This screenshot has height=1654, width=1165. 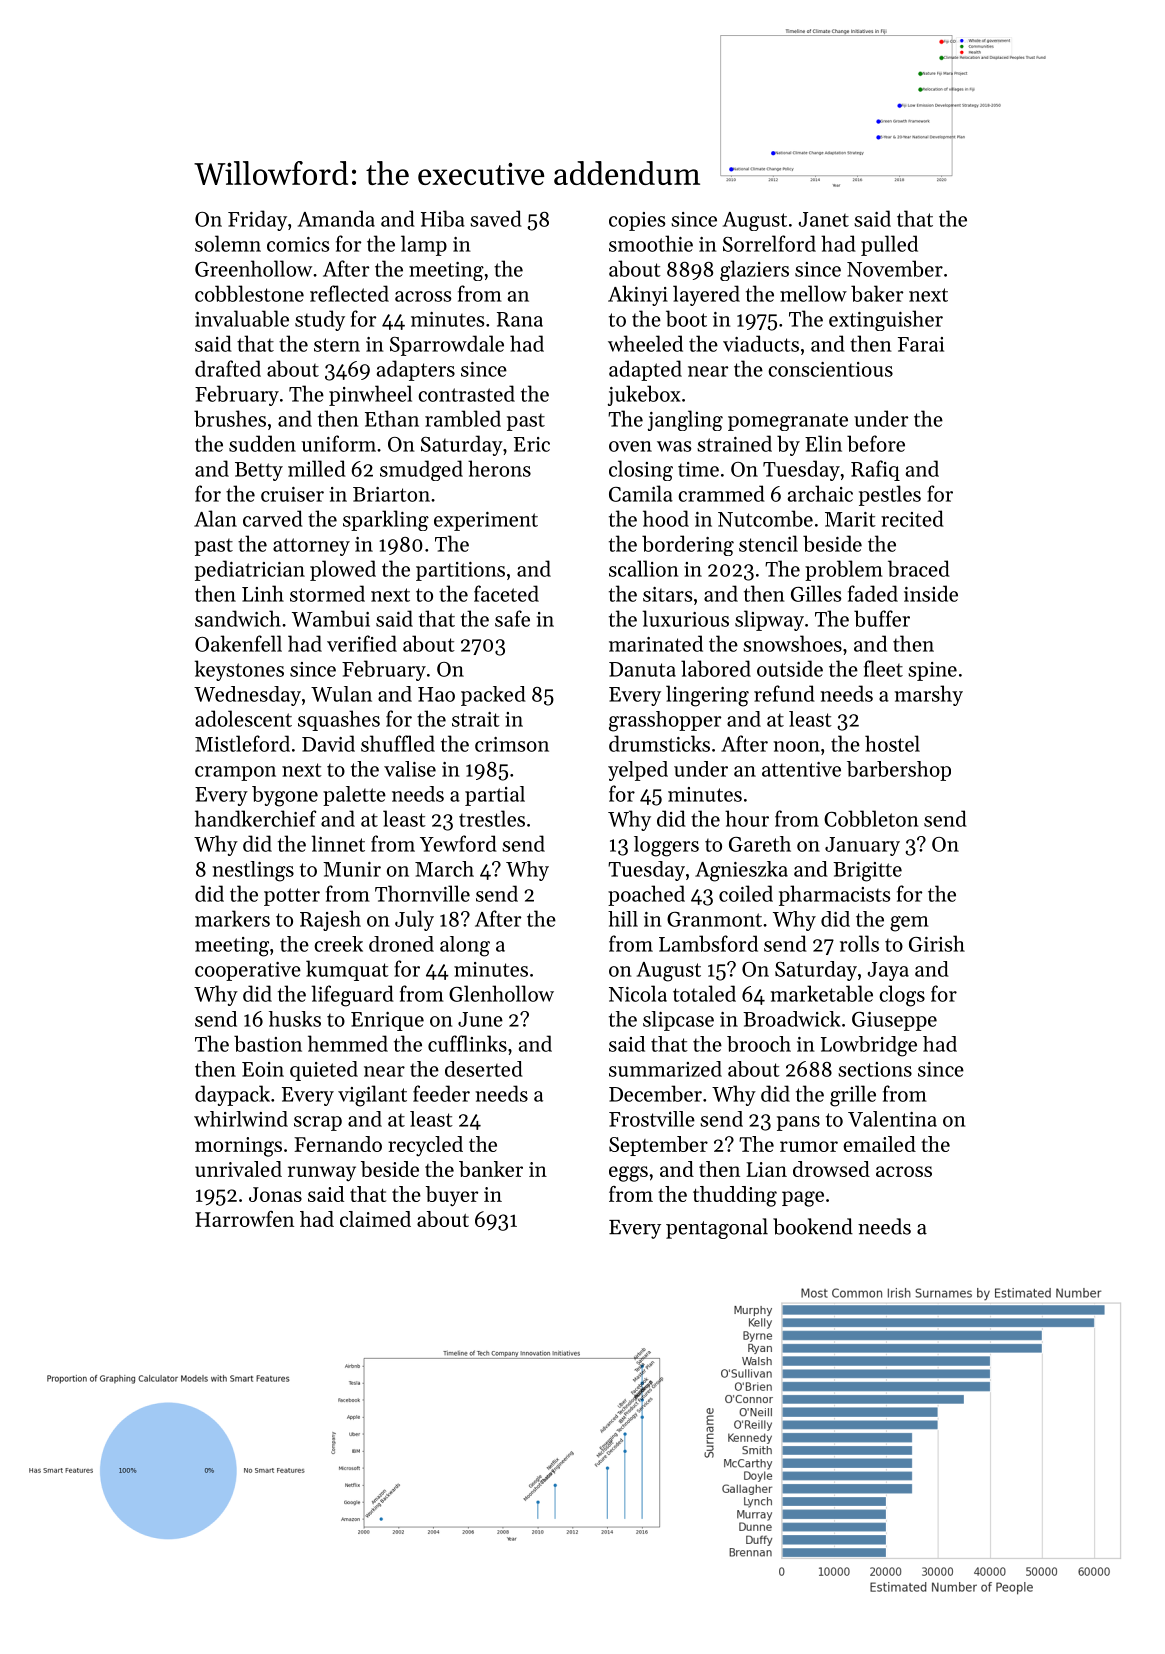 What do you see at coordinates (912, 518) in the screenshot?
I see `recited` at bounding box center [912, 518].
